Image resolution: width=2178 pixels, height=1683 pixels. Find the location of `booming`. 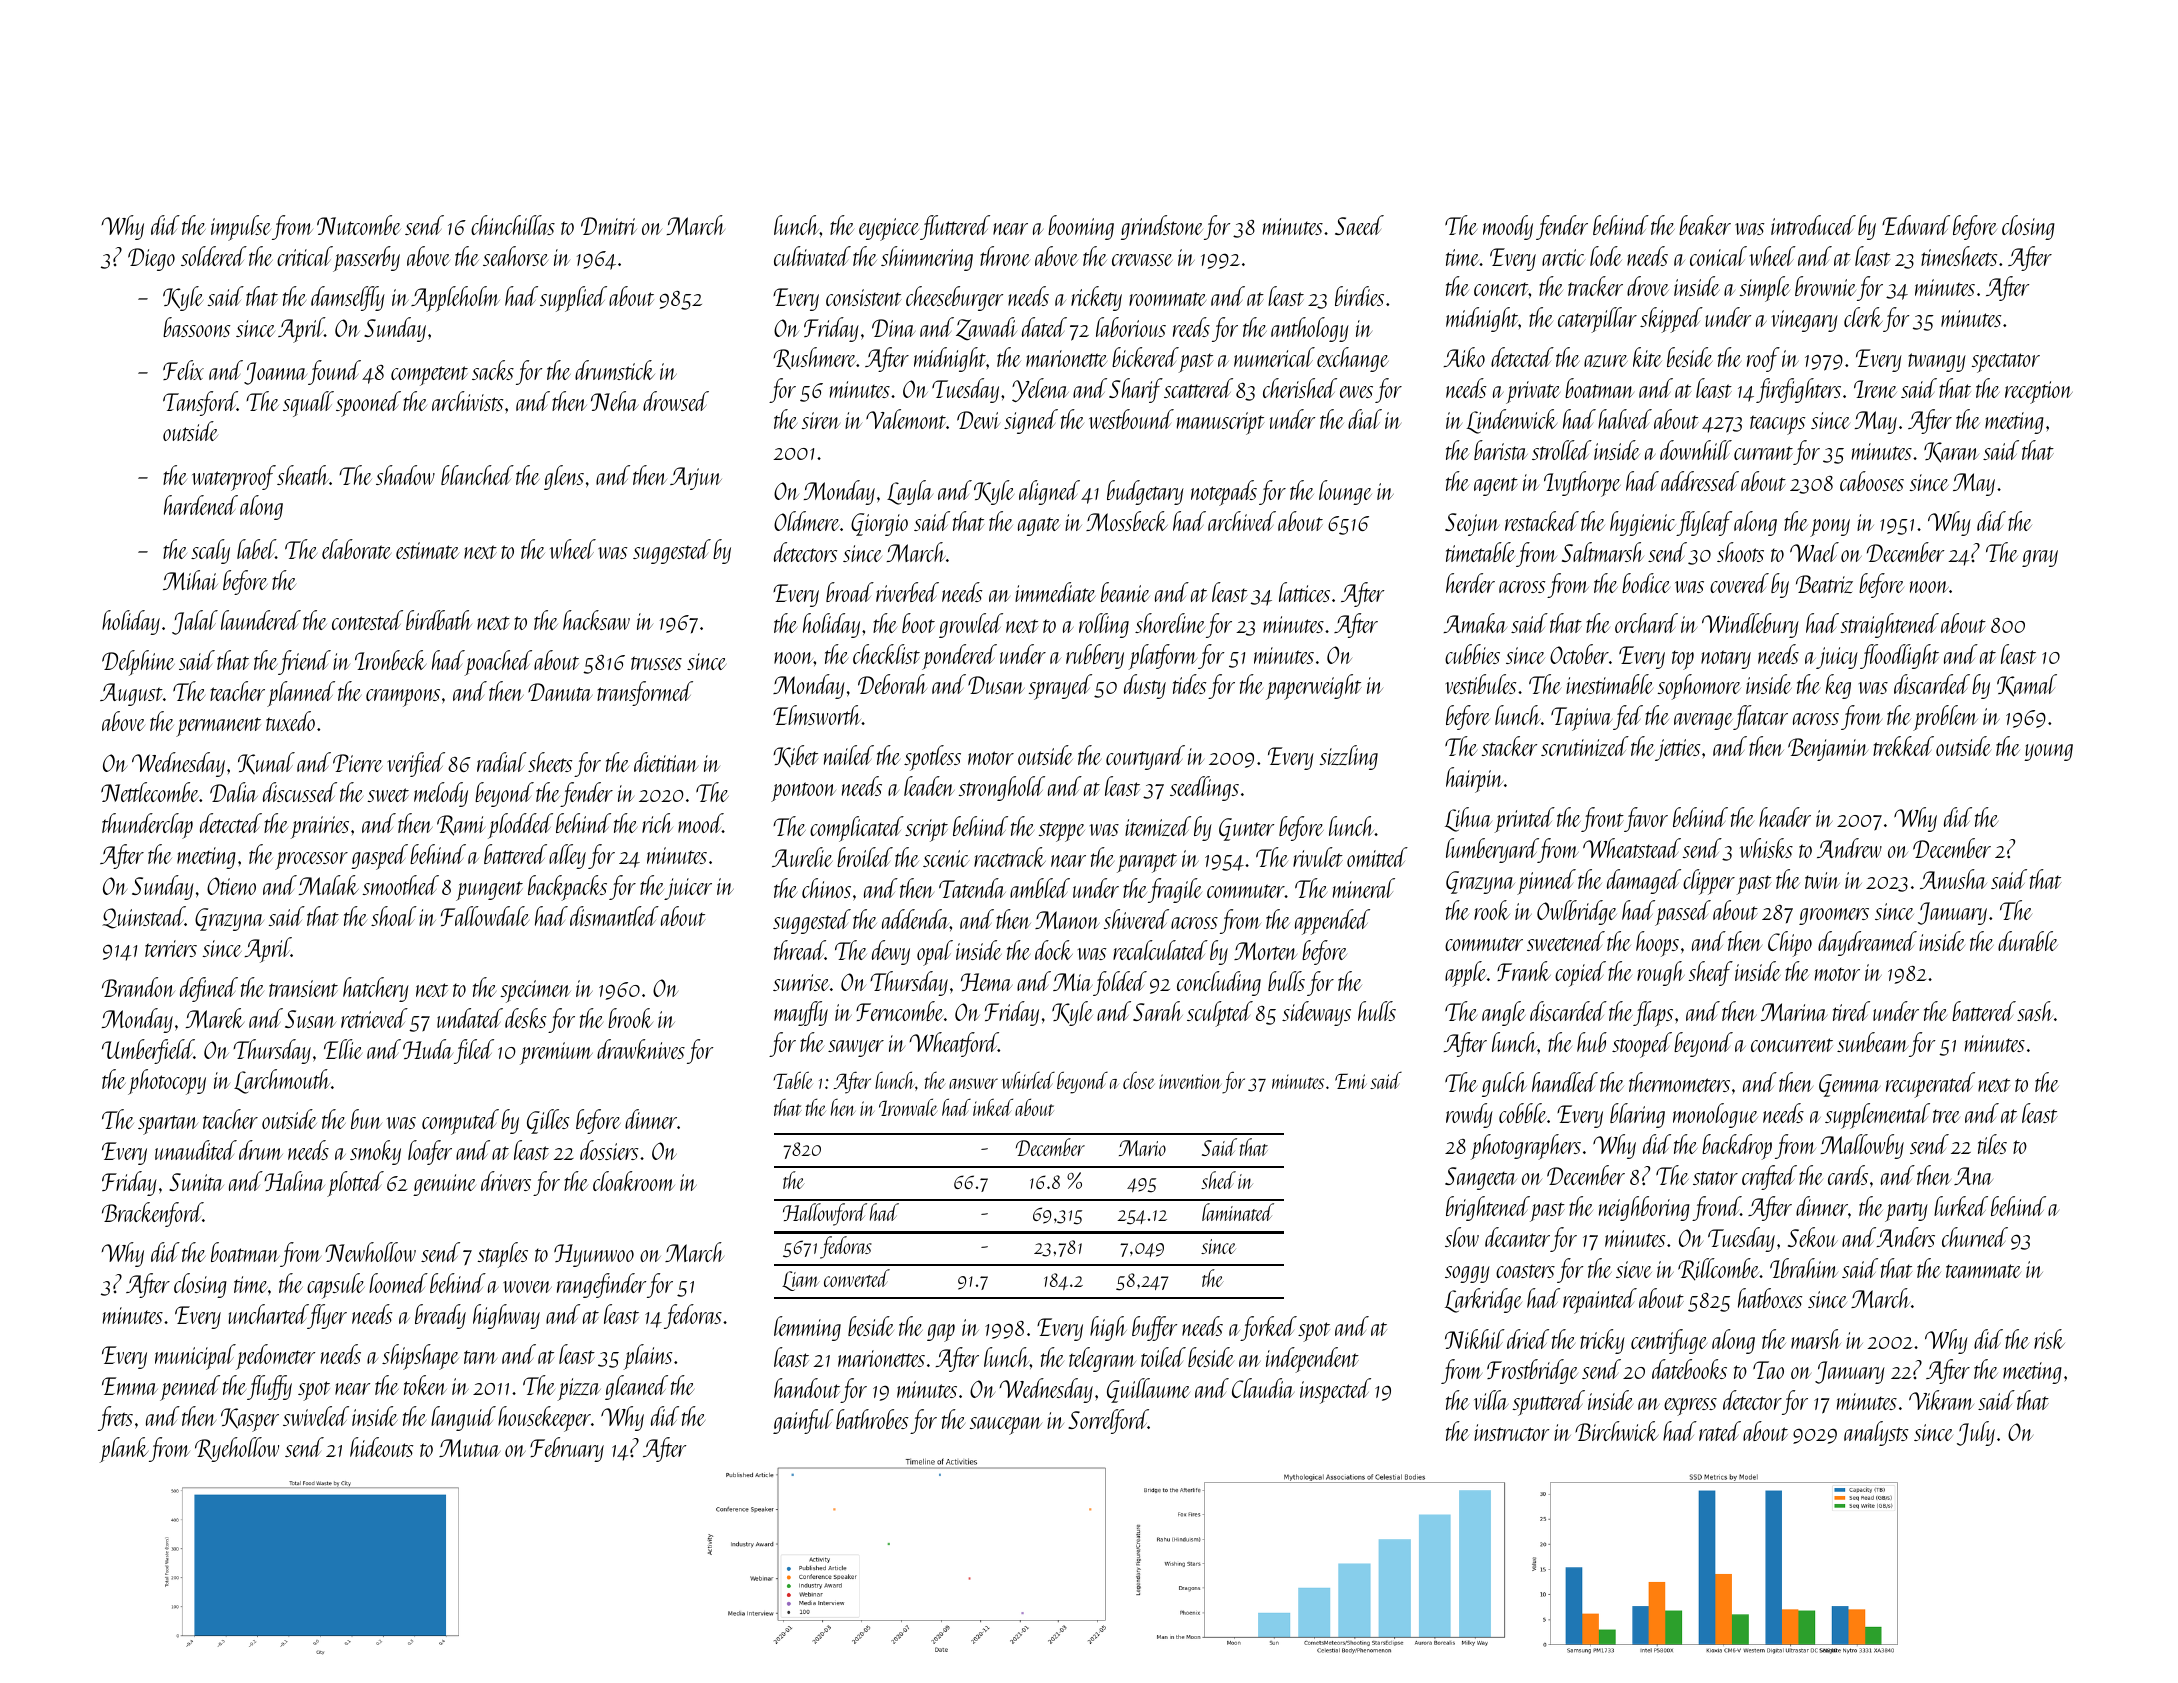

booming is located at coordinates (1081, 227).
